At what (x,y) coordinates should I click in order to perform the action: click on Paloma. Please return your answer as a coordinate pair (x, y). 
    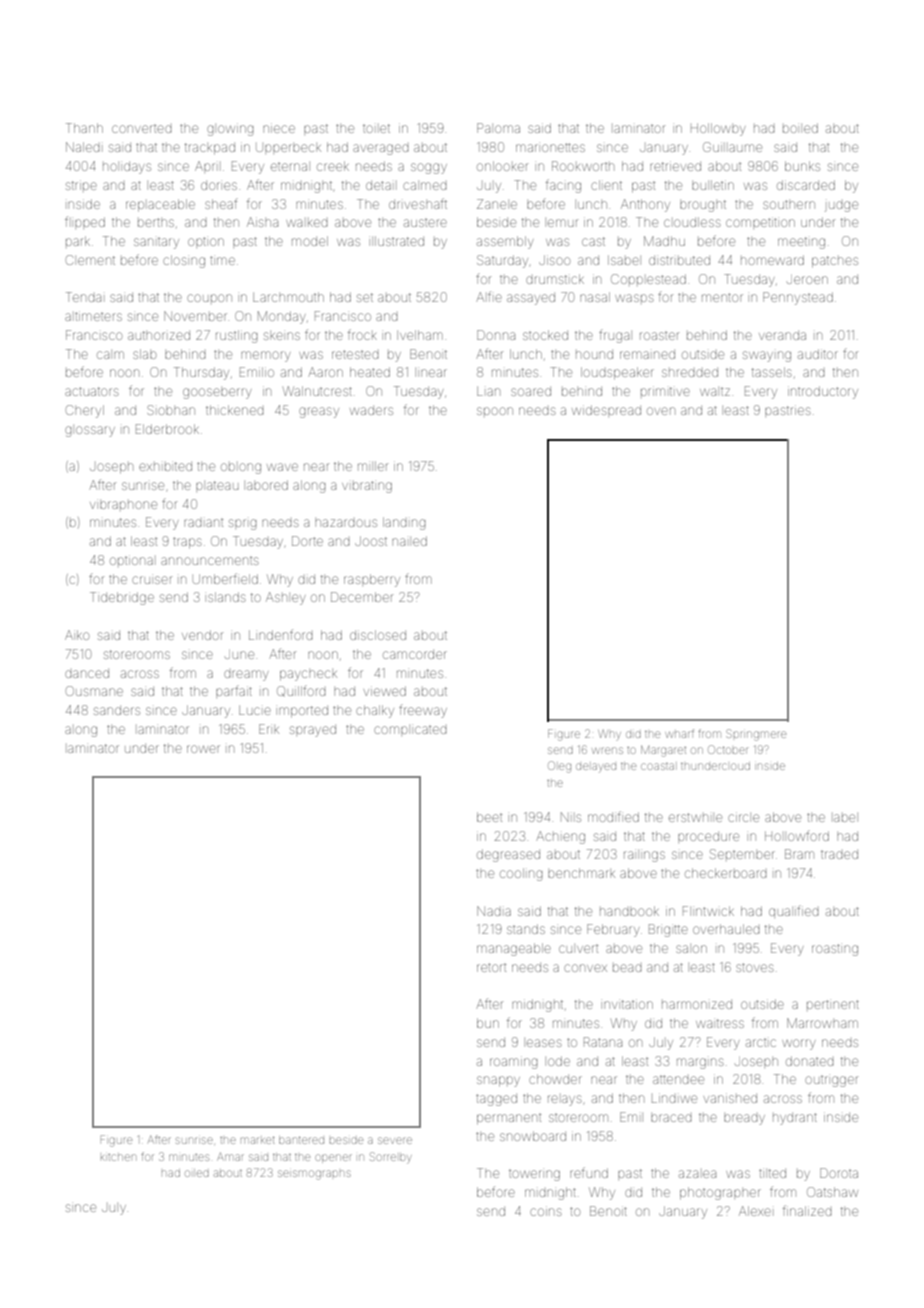
    Looking at the image, I should click on (498, 128).
